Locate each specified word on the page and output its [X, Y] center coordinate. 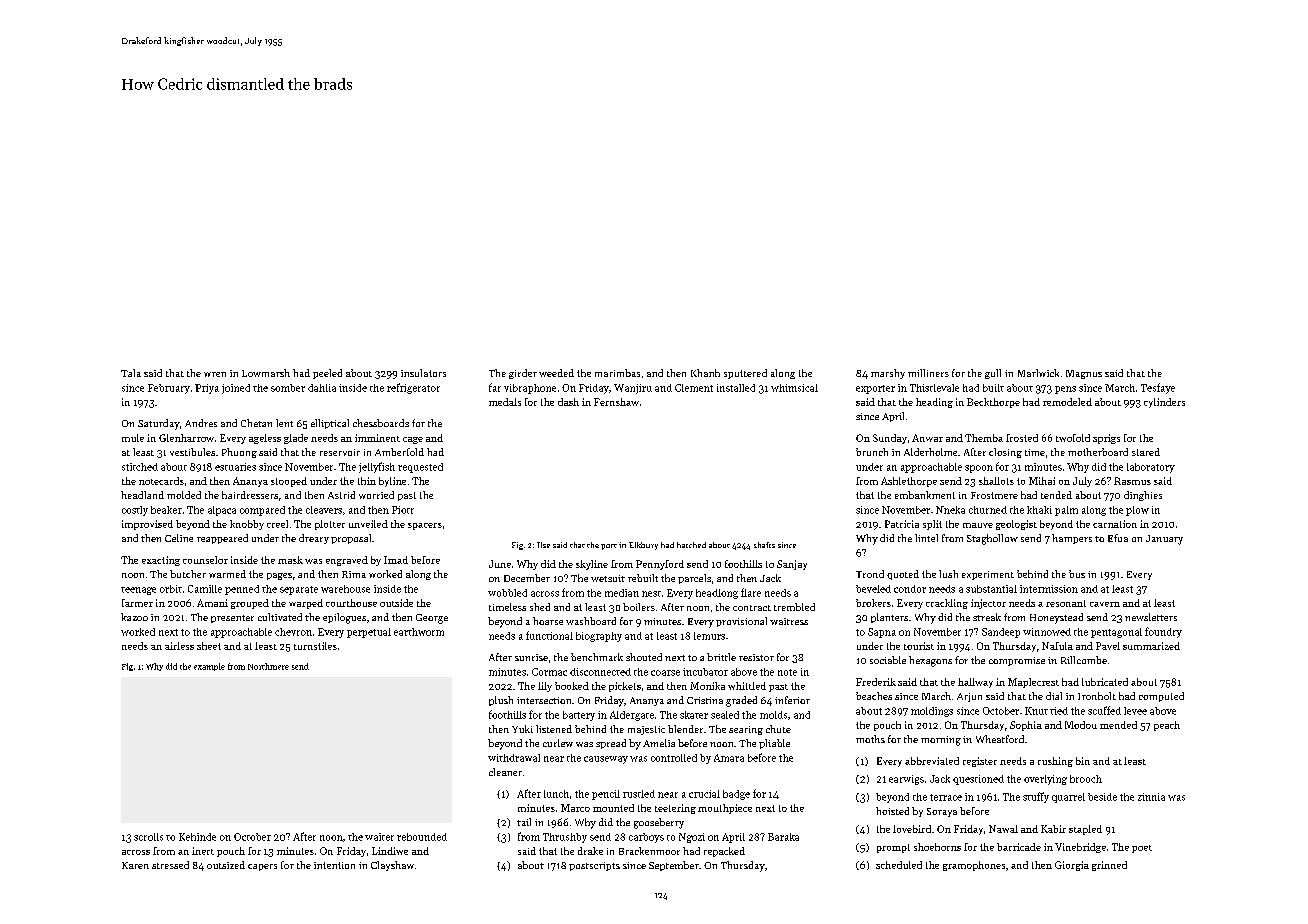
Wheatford [1000, 739]
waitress [789, 621]
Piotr [403, 510]
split [932, 525]
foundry [1163, 632]
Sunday [890, 439]
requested [420, 468]
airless [179, 646]
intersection [544, 700]
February [169, 389]
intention [334, 865]
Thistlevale [934, 388]
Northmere [268, 666]
